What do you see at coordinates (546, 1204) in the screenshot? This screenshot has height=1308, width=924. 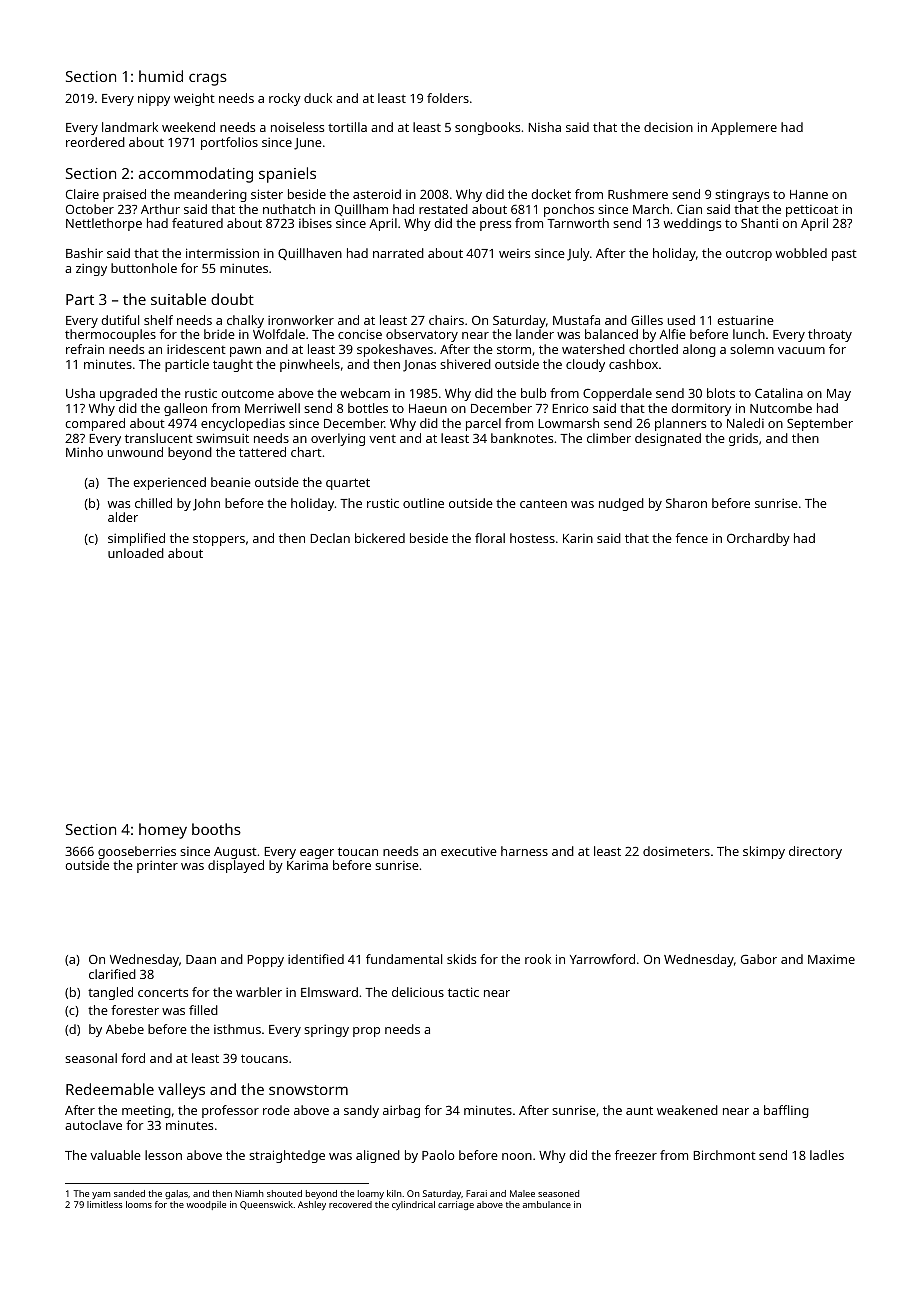 I see `ambulance` at bounding box center [546, 1204].
